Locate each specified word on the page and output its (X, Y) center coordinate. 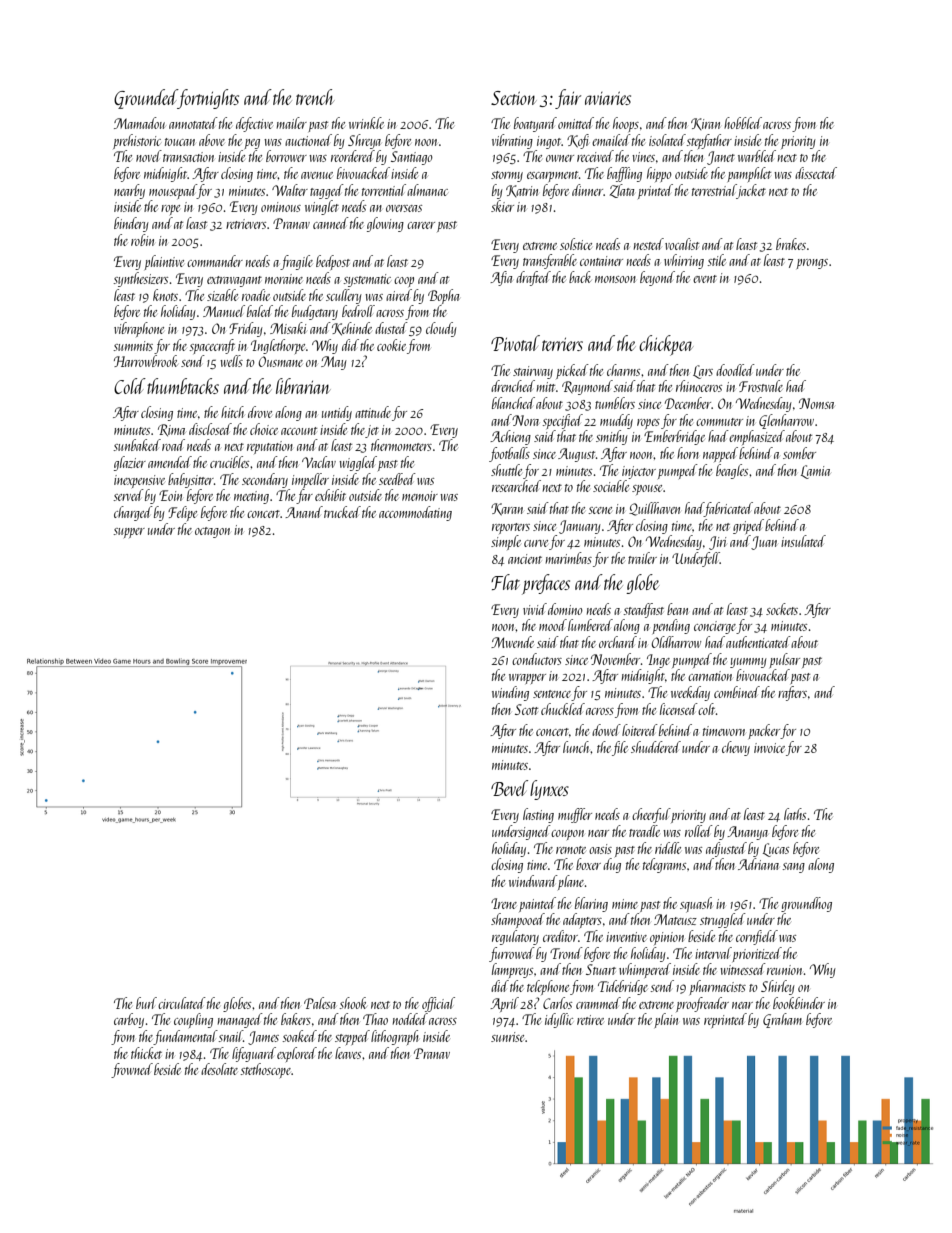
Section (514, 98)
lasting (538, 815)
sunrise (507, 1037)
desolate (219, 1069)
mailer (291, 123)
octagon (212, 532)
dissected (816, 173)
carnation (710, 676)
